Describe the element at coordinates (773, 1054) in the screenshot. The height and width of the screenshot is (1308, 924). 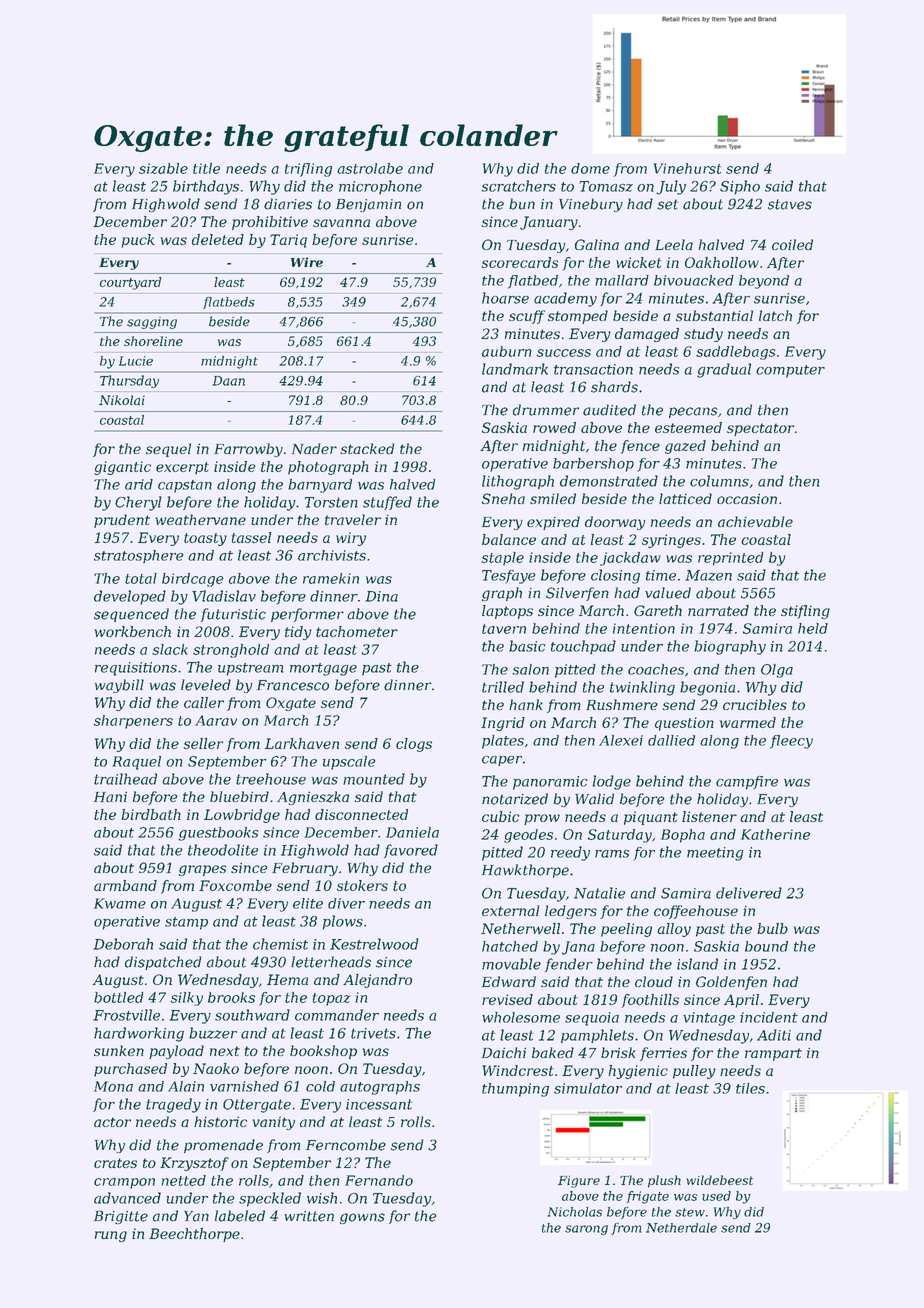
I see `rampart` at that location.
